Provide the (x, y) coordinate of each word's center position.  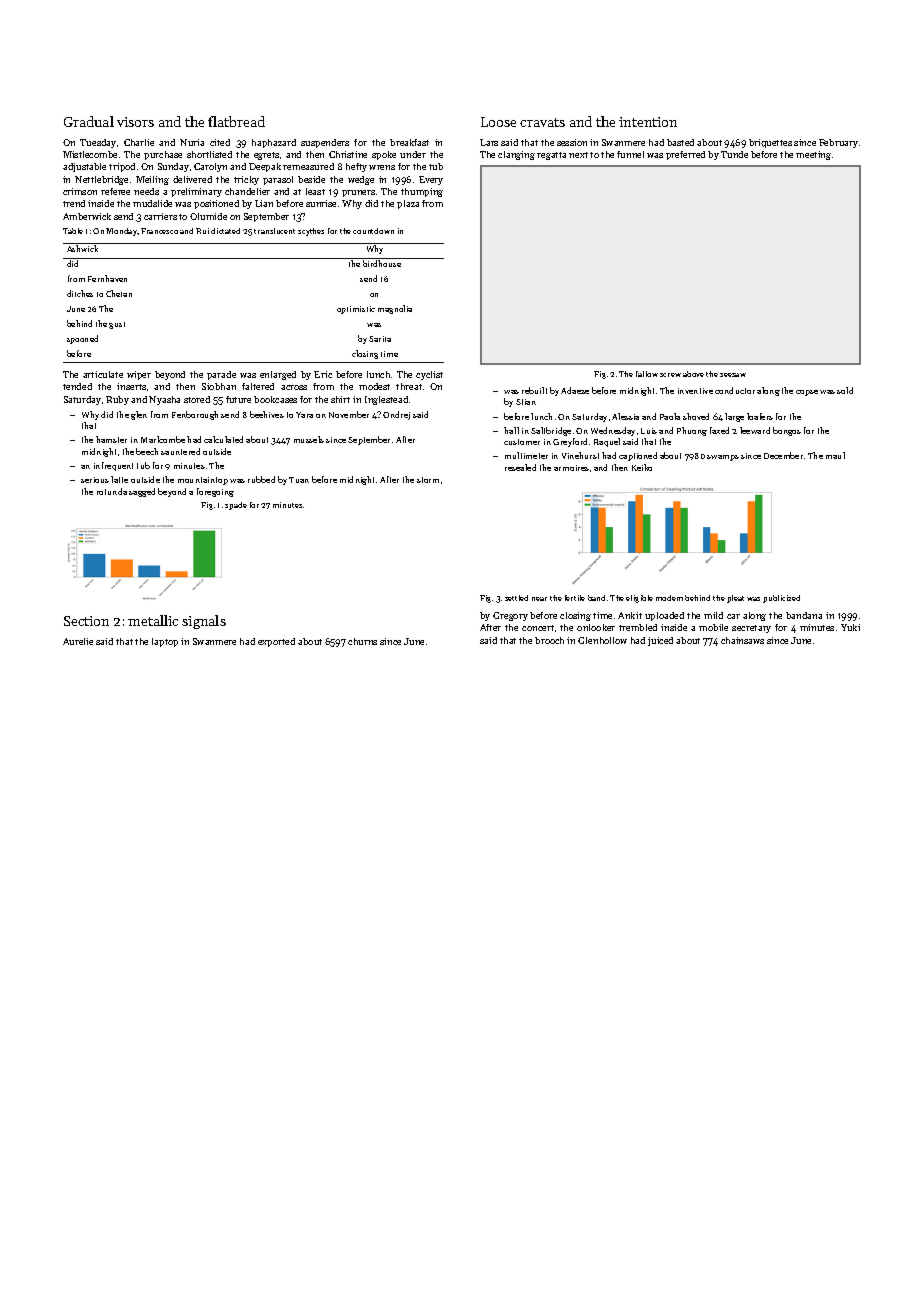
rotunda (112, 491)
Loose (498, 122)
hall (511, 430)
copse (807, 393)
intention (648, 122)
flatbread (236, 121)
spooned (82, 339)
